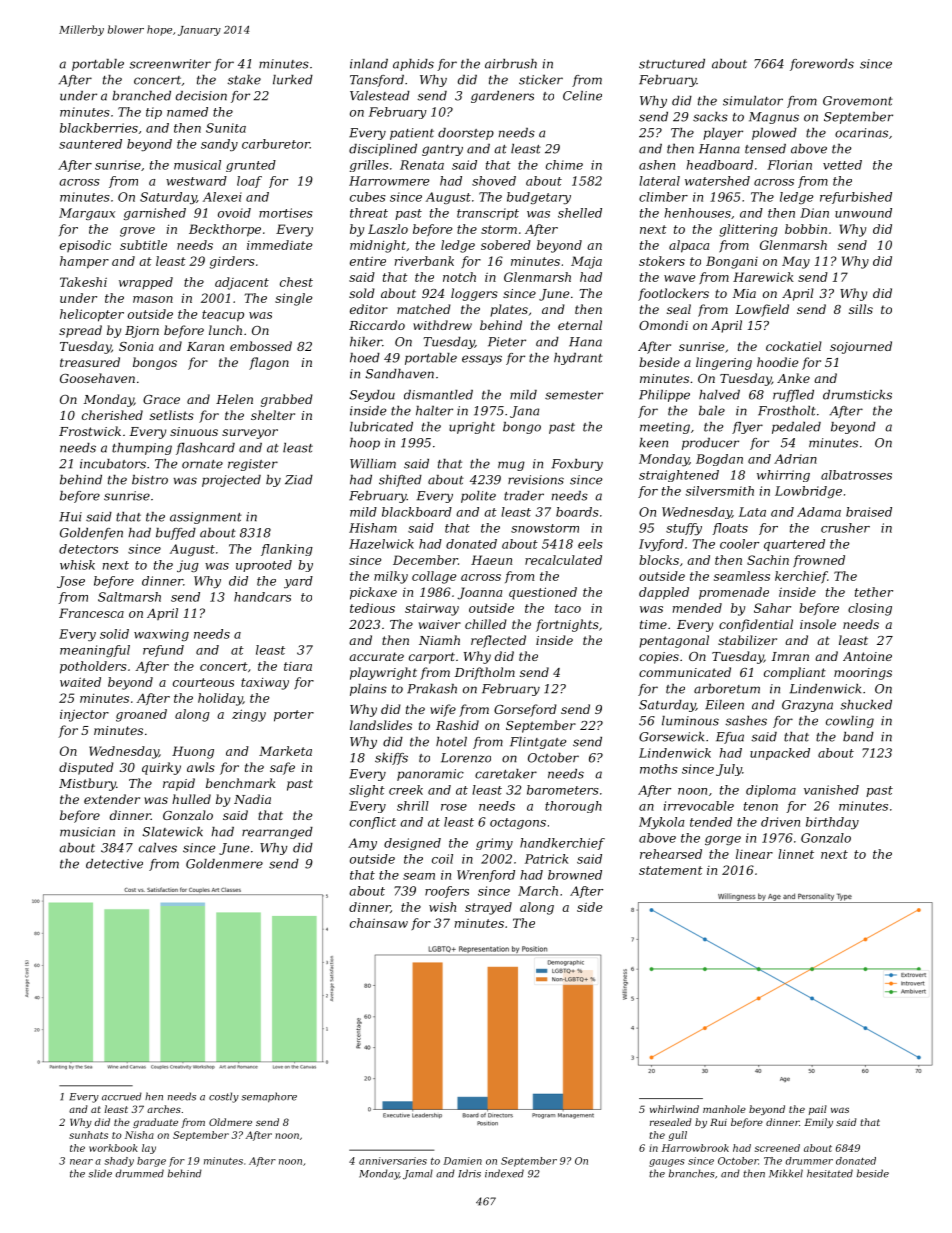  Describe the element at coordinates (139, 1173) in the screenshot. I see `drummed` at that location.
